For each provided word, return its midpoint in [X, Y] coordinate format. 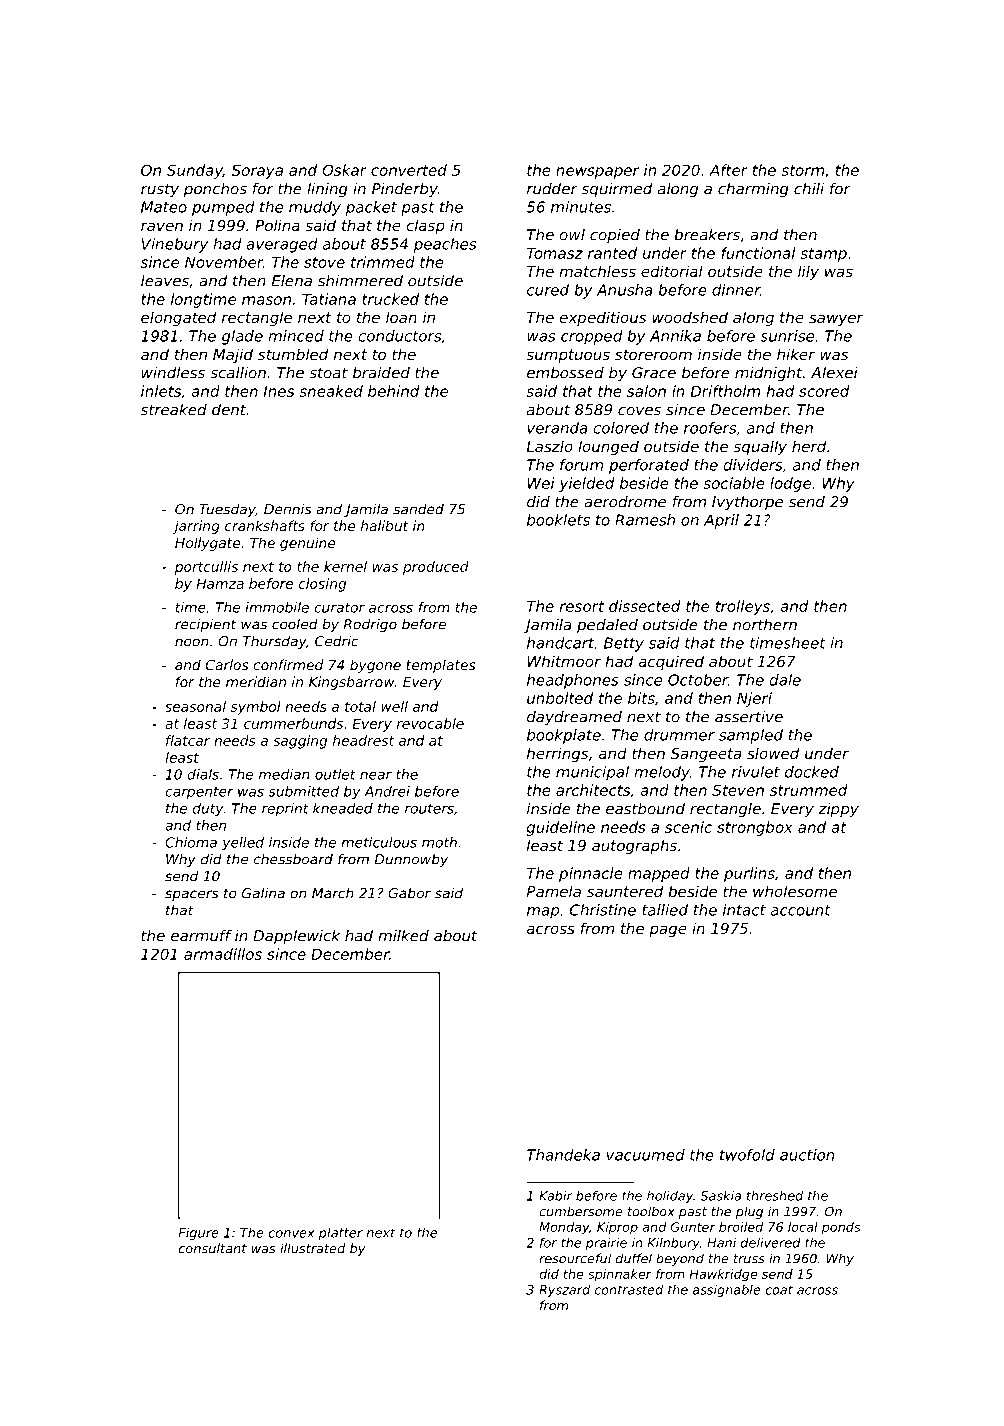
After [728, 170]
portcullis [206, 568]
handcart [560, 643]
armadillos [223, 954]
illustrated [312, 1248]
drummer [679, 735]
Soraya [257, 171]
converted [409, 170]
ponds [841, 1228]
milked [403, 936]
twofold [747, 1155]
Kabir [555, 1196]
